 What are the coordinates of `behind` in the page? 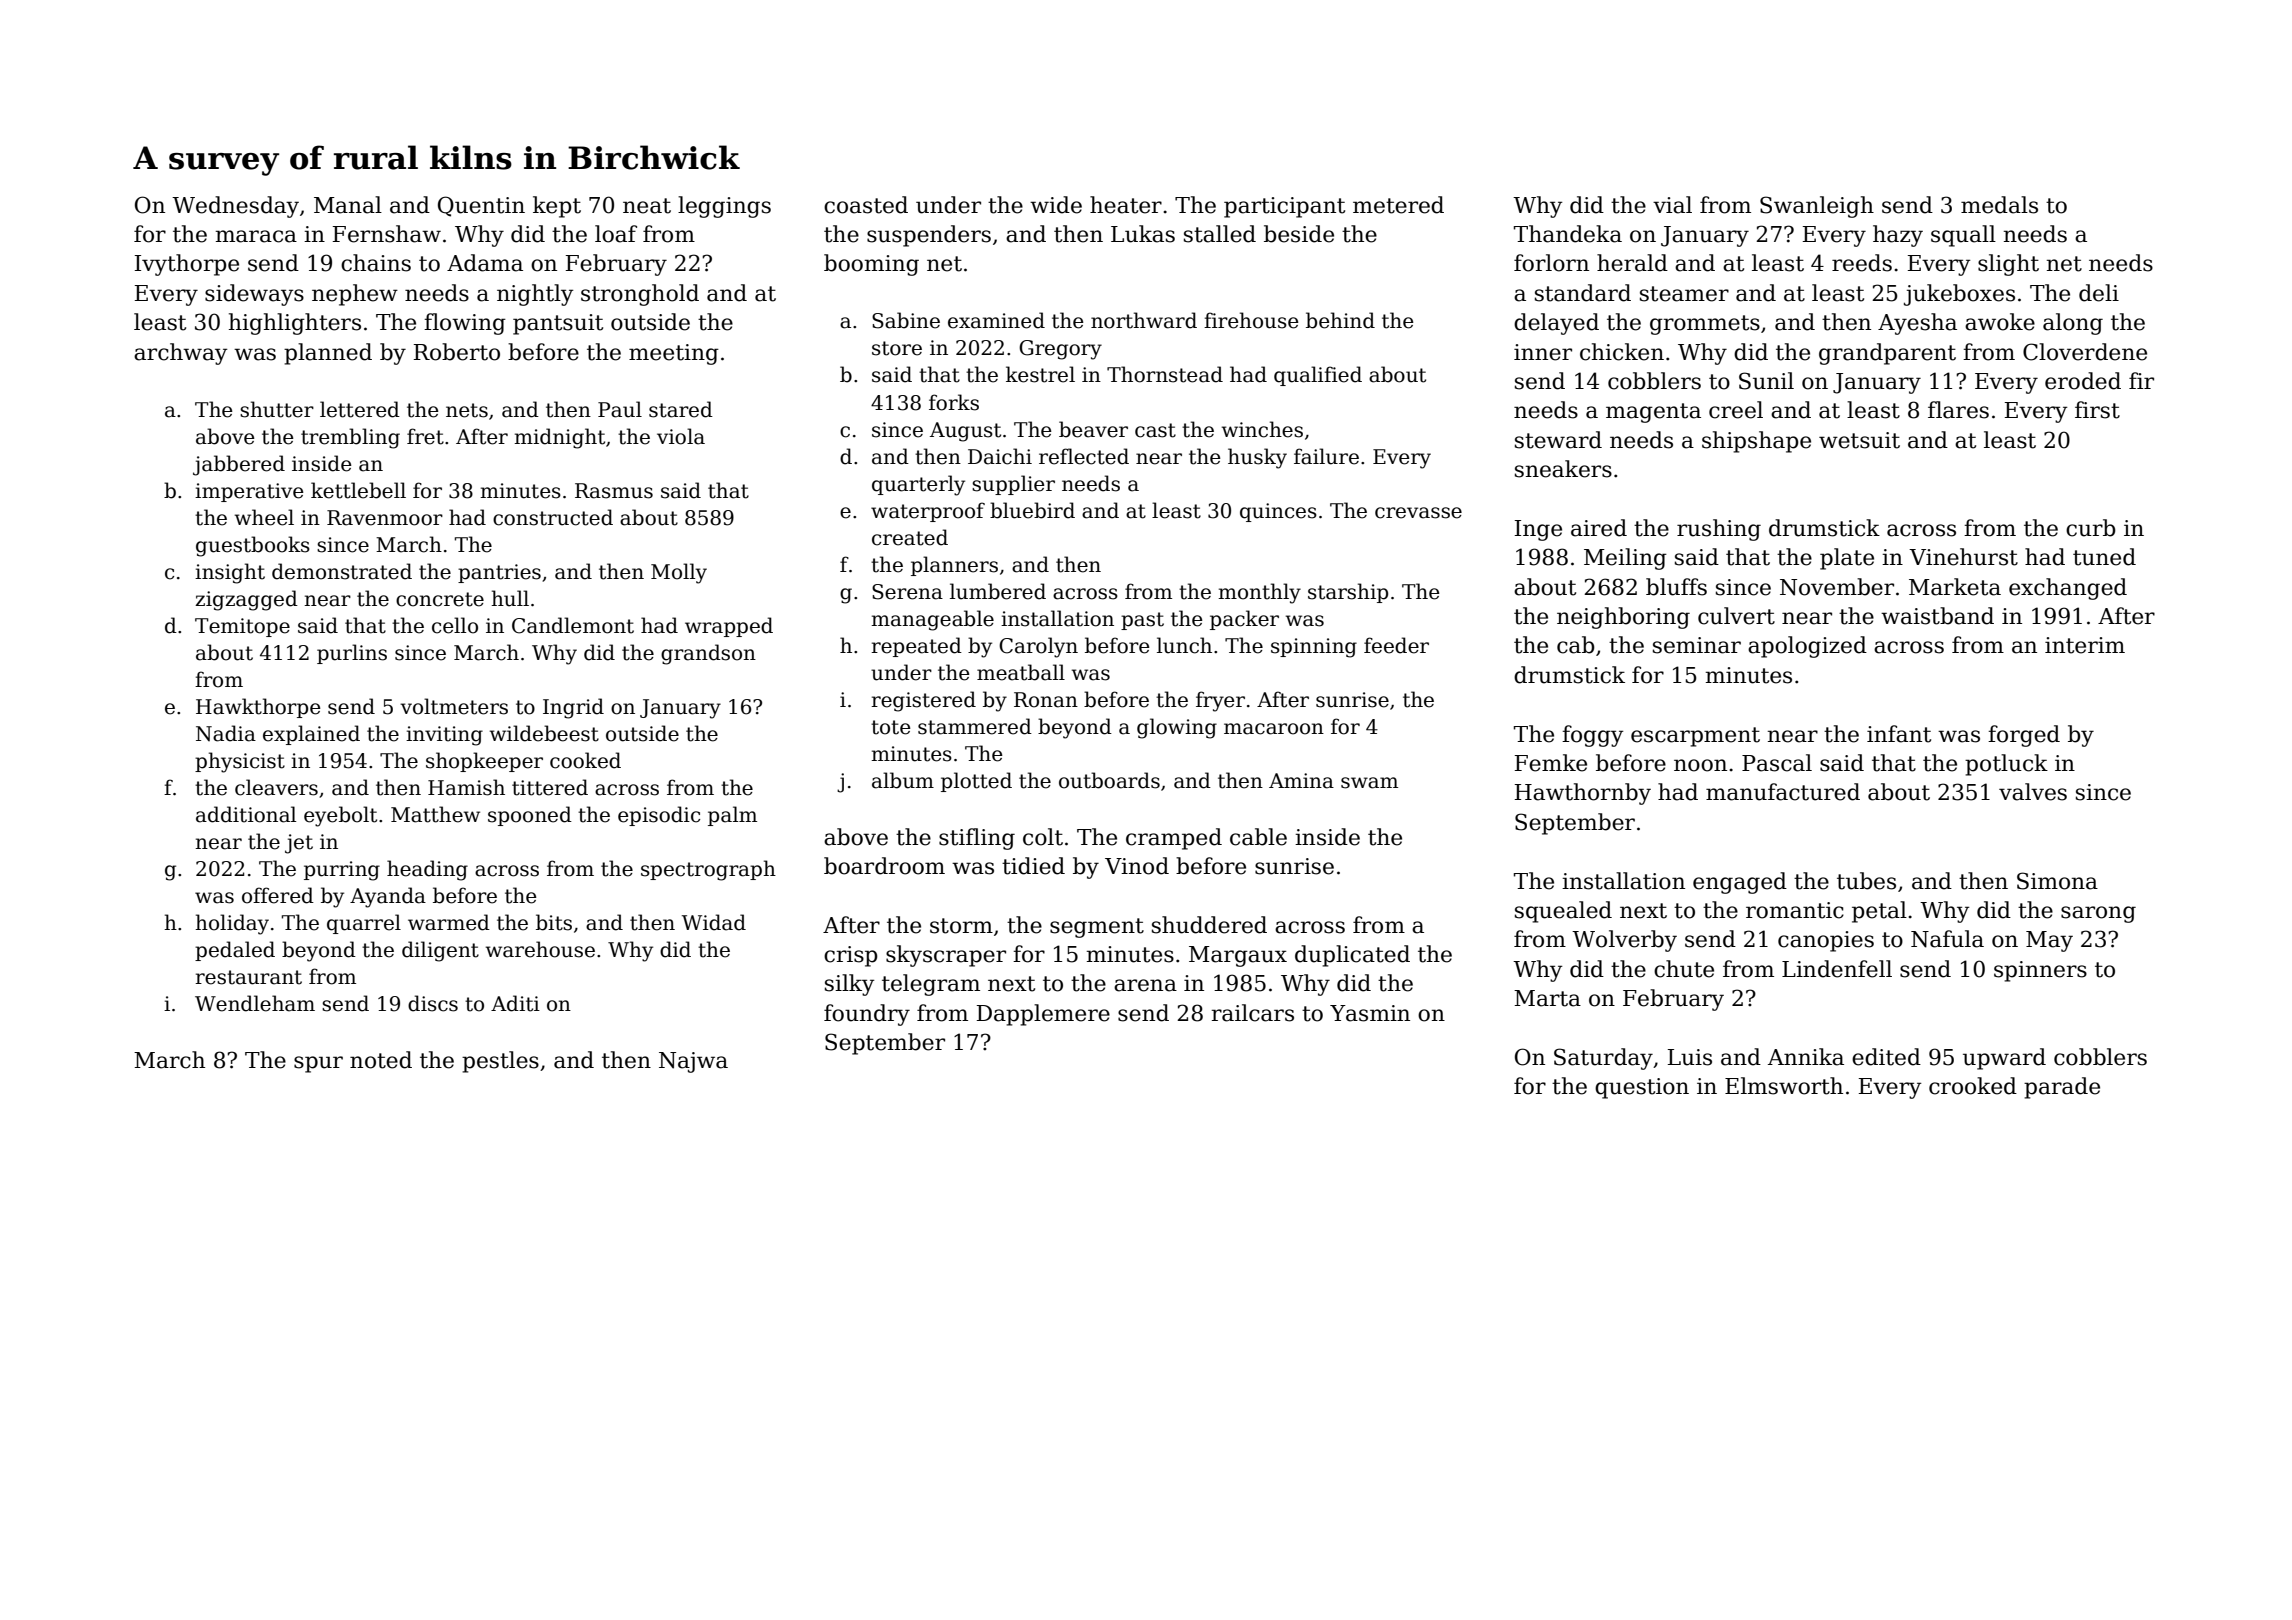 It's located at (1340, 320).
